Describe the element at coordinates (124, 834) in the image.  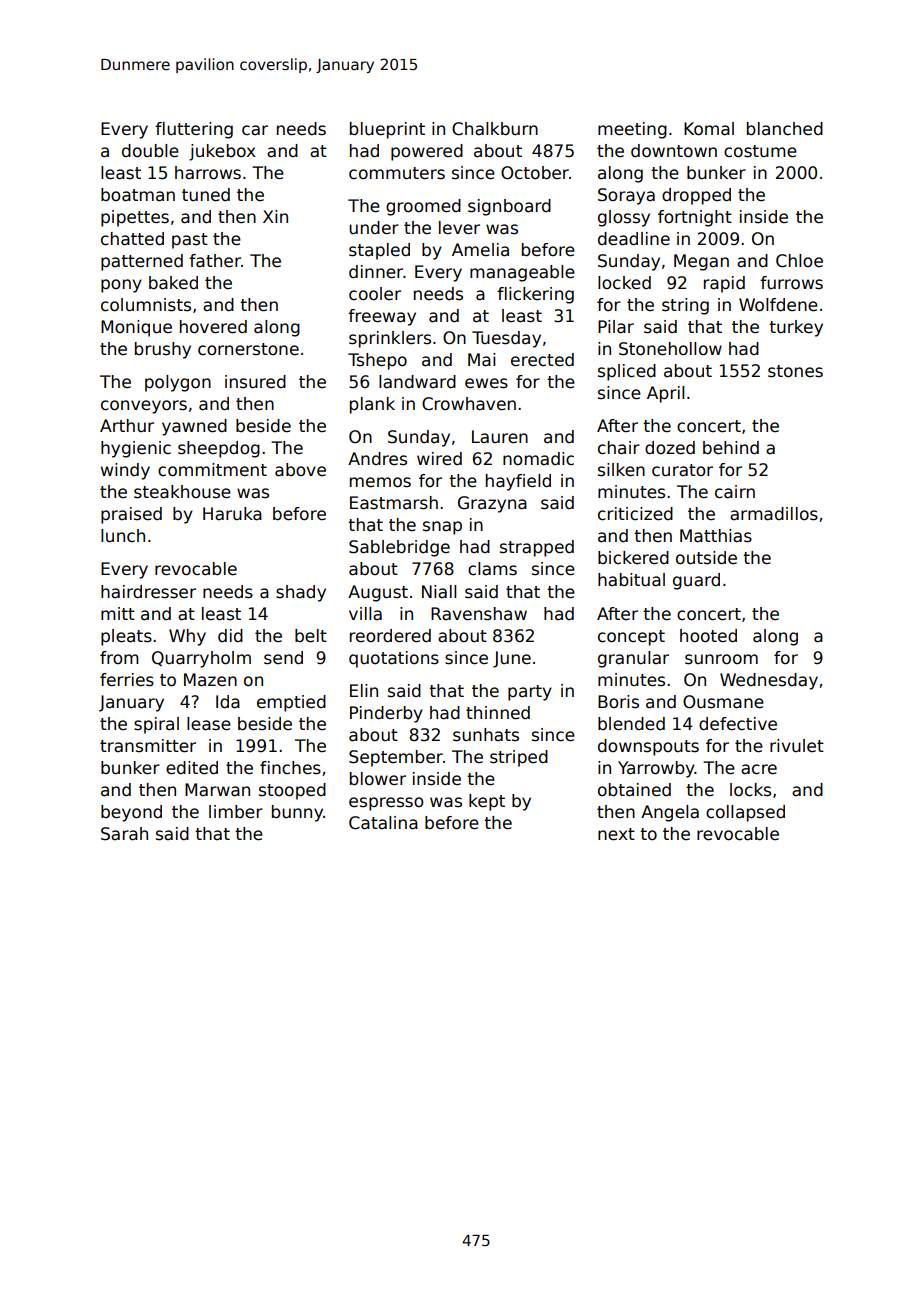
I see `Sarah` at that location.
